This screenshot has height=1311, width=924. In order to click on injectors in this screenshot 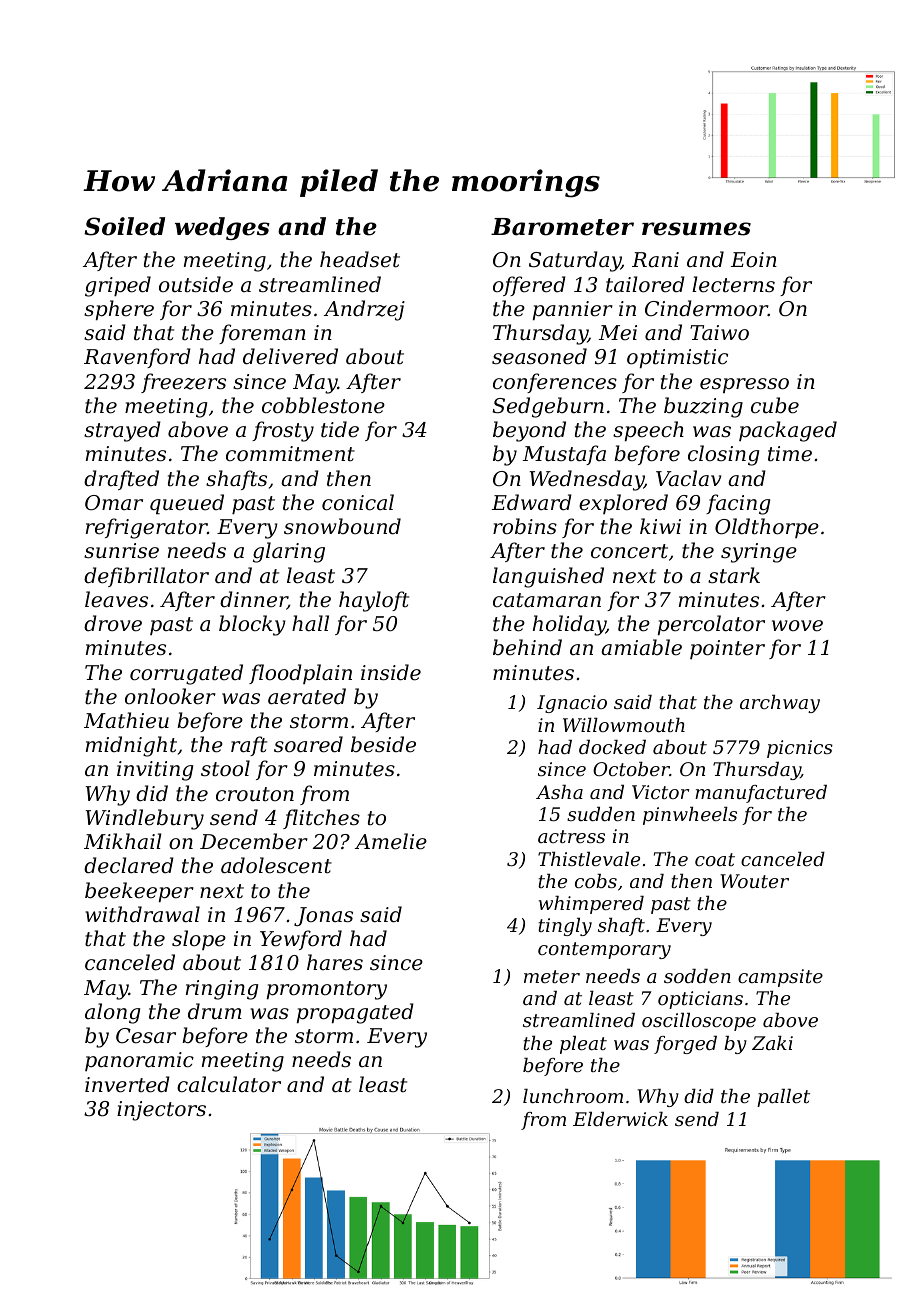, I will do `click(161, 1111)`.
